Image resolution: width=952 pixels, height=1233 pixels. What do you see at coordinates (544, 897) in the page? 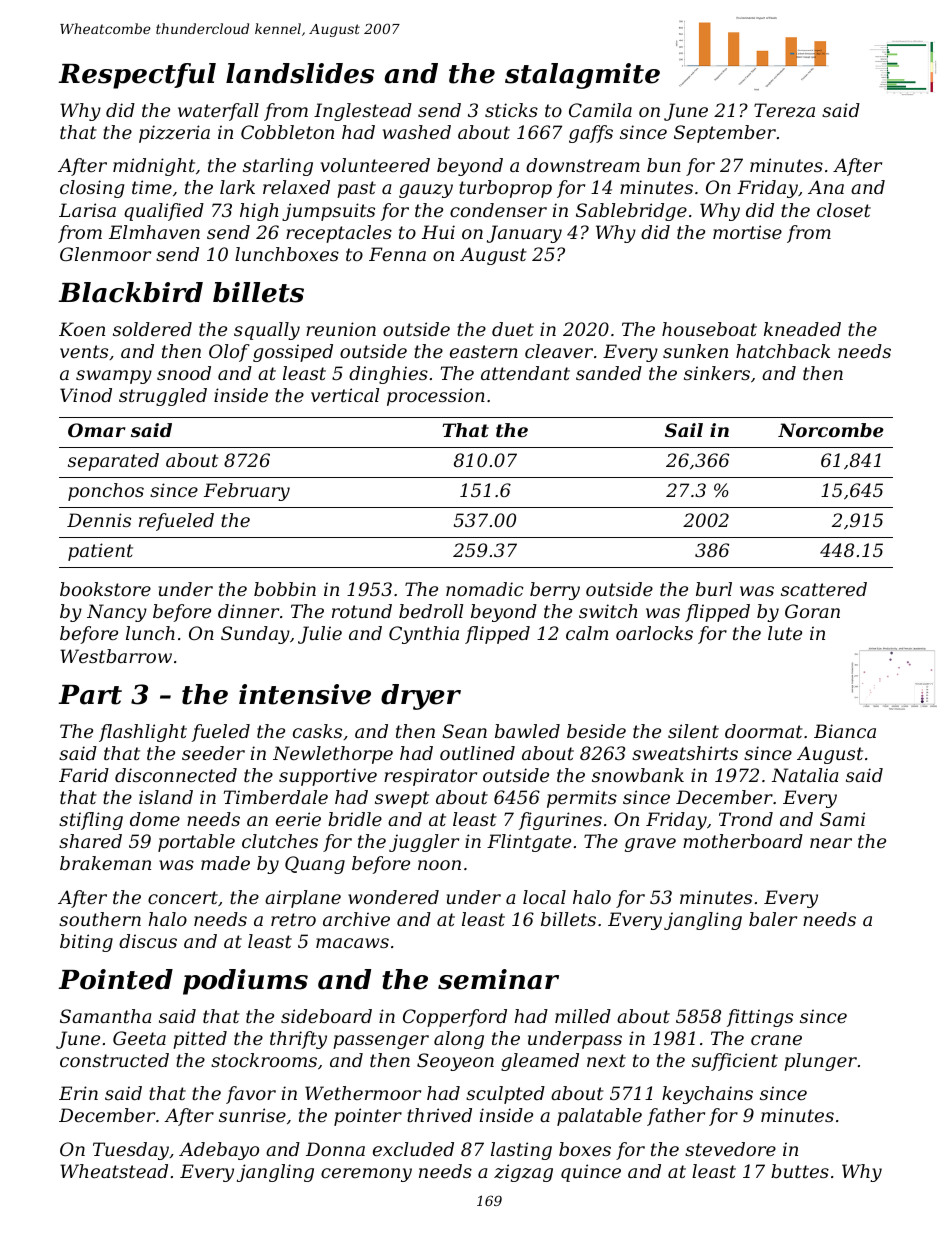
I see `local` at bounding box center [544, 897].
